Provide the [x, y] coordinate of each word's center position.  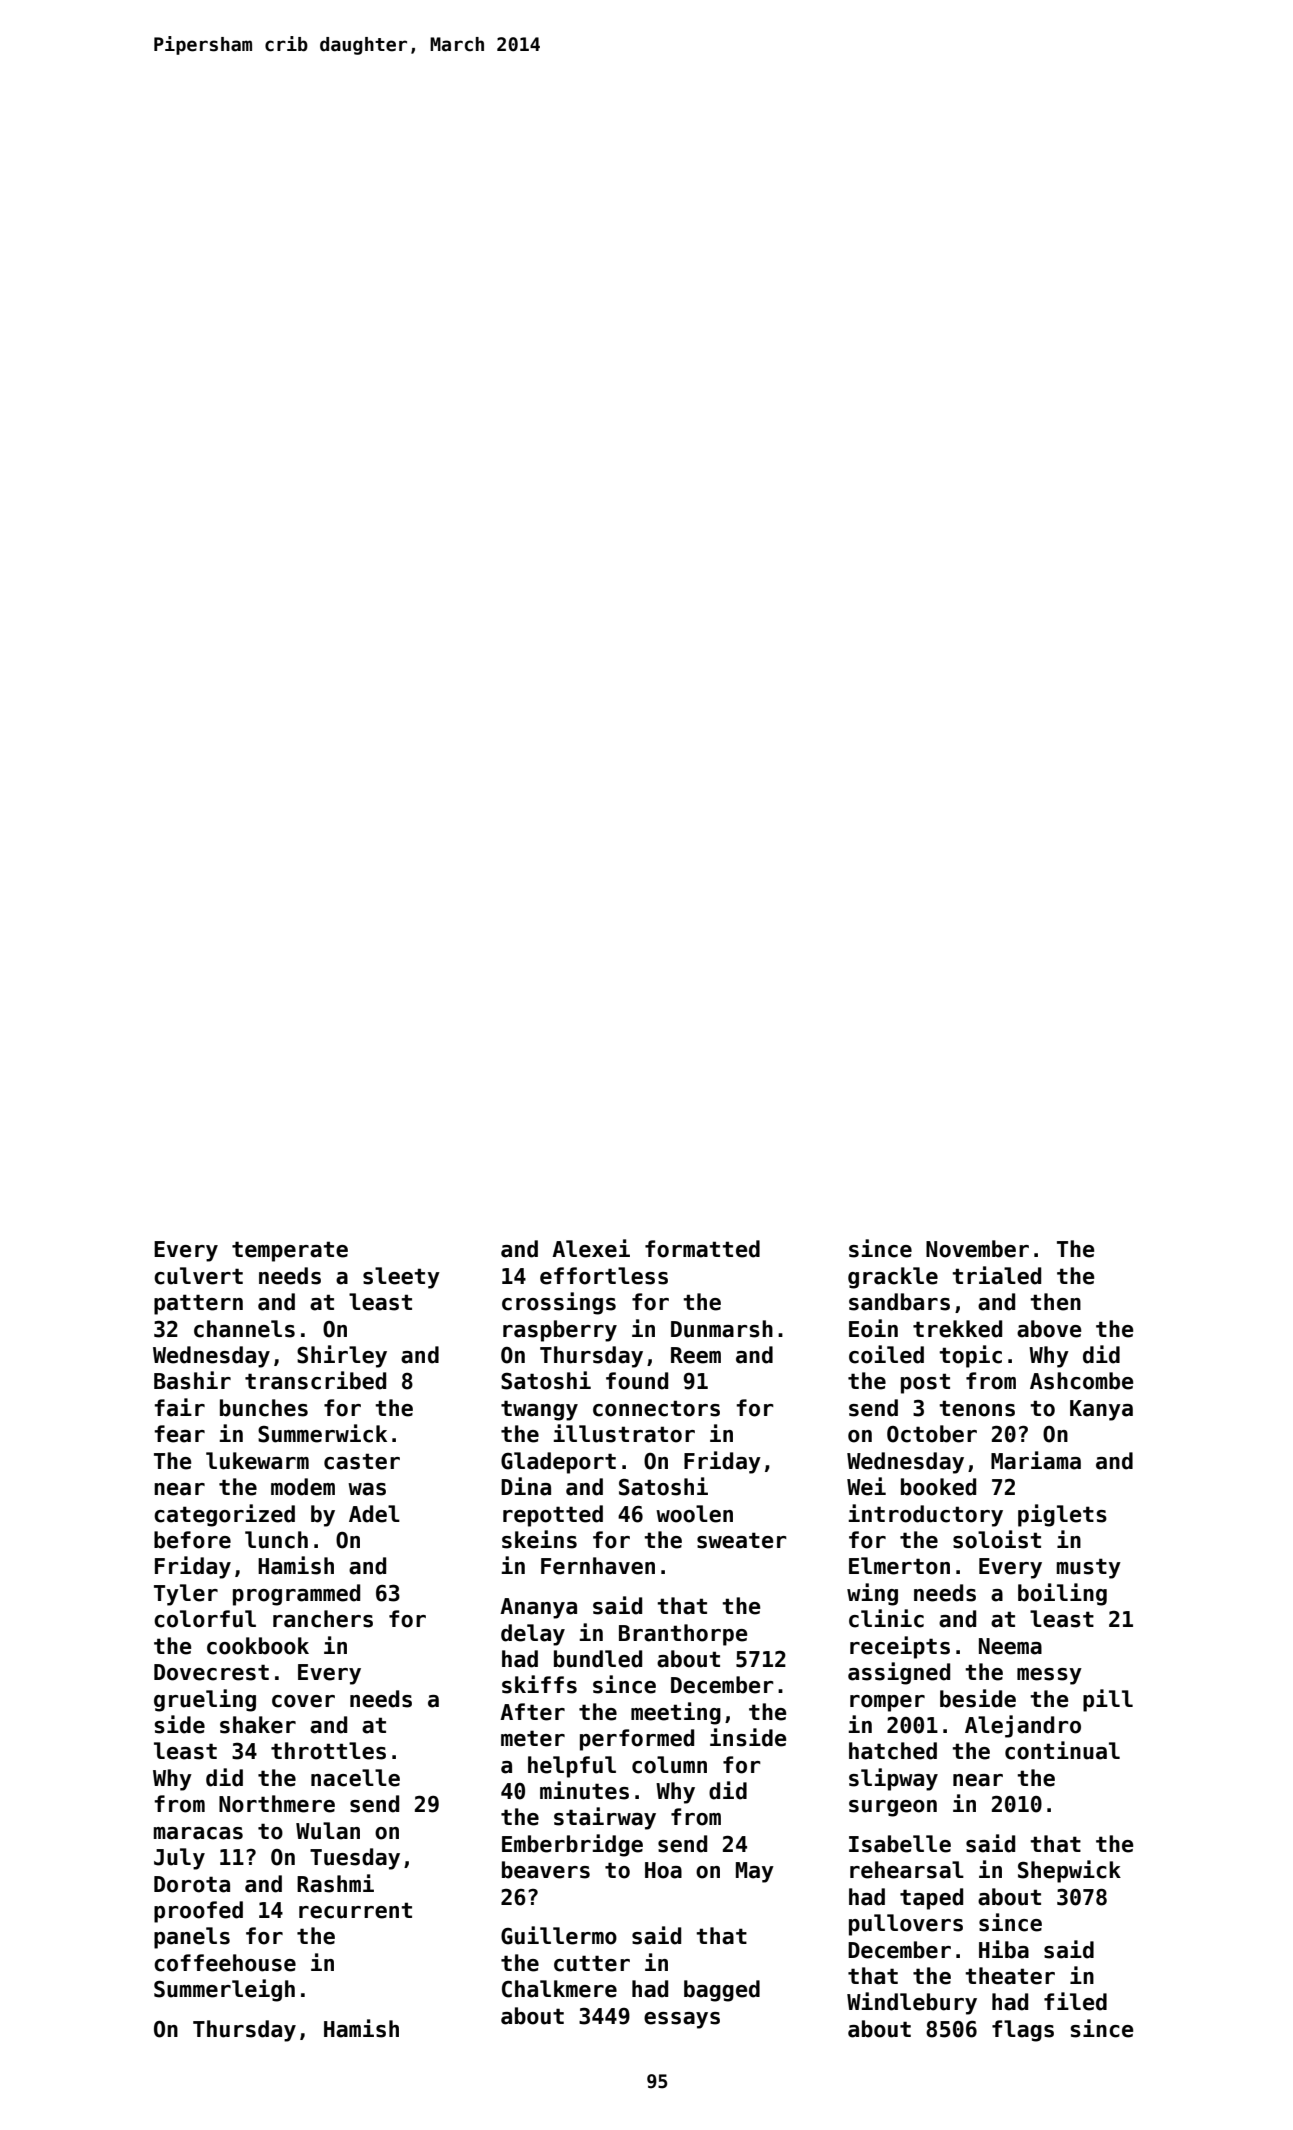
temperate [290, 1251]
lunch [276, 1540]
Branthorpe [683, 1635]
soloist [997, 1539]
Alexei [591, 1248]
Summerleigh [224, 1990]
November [977, 1249]
